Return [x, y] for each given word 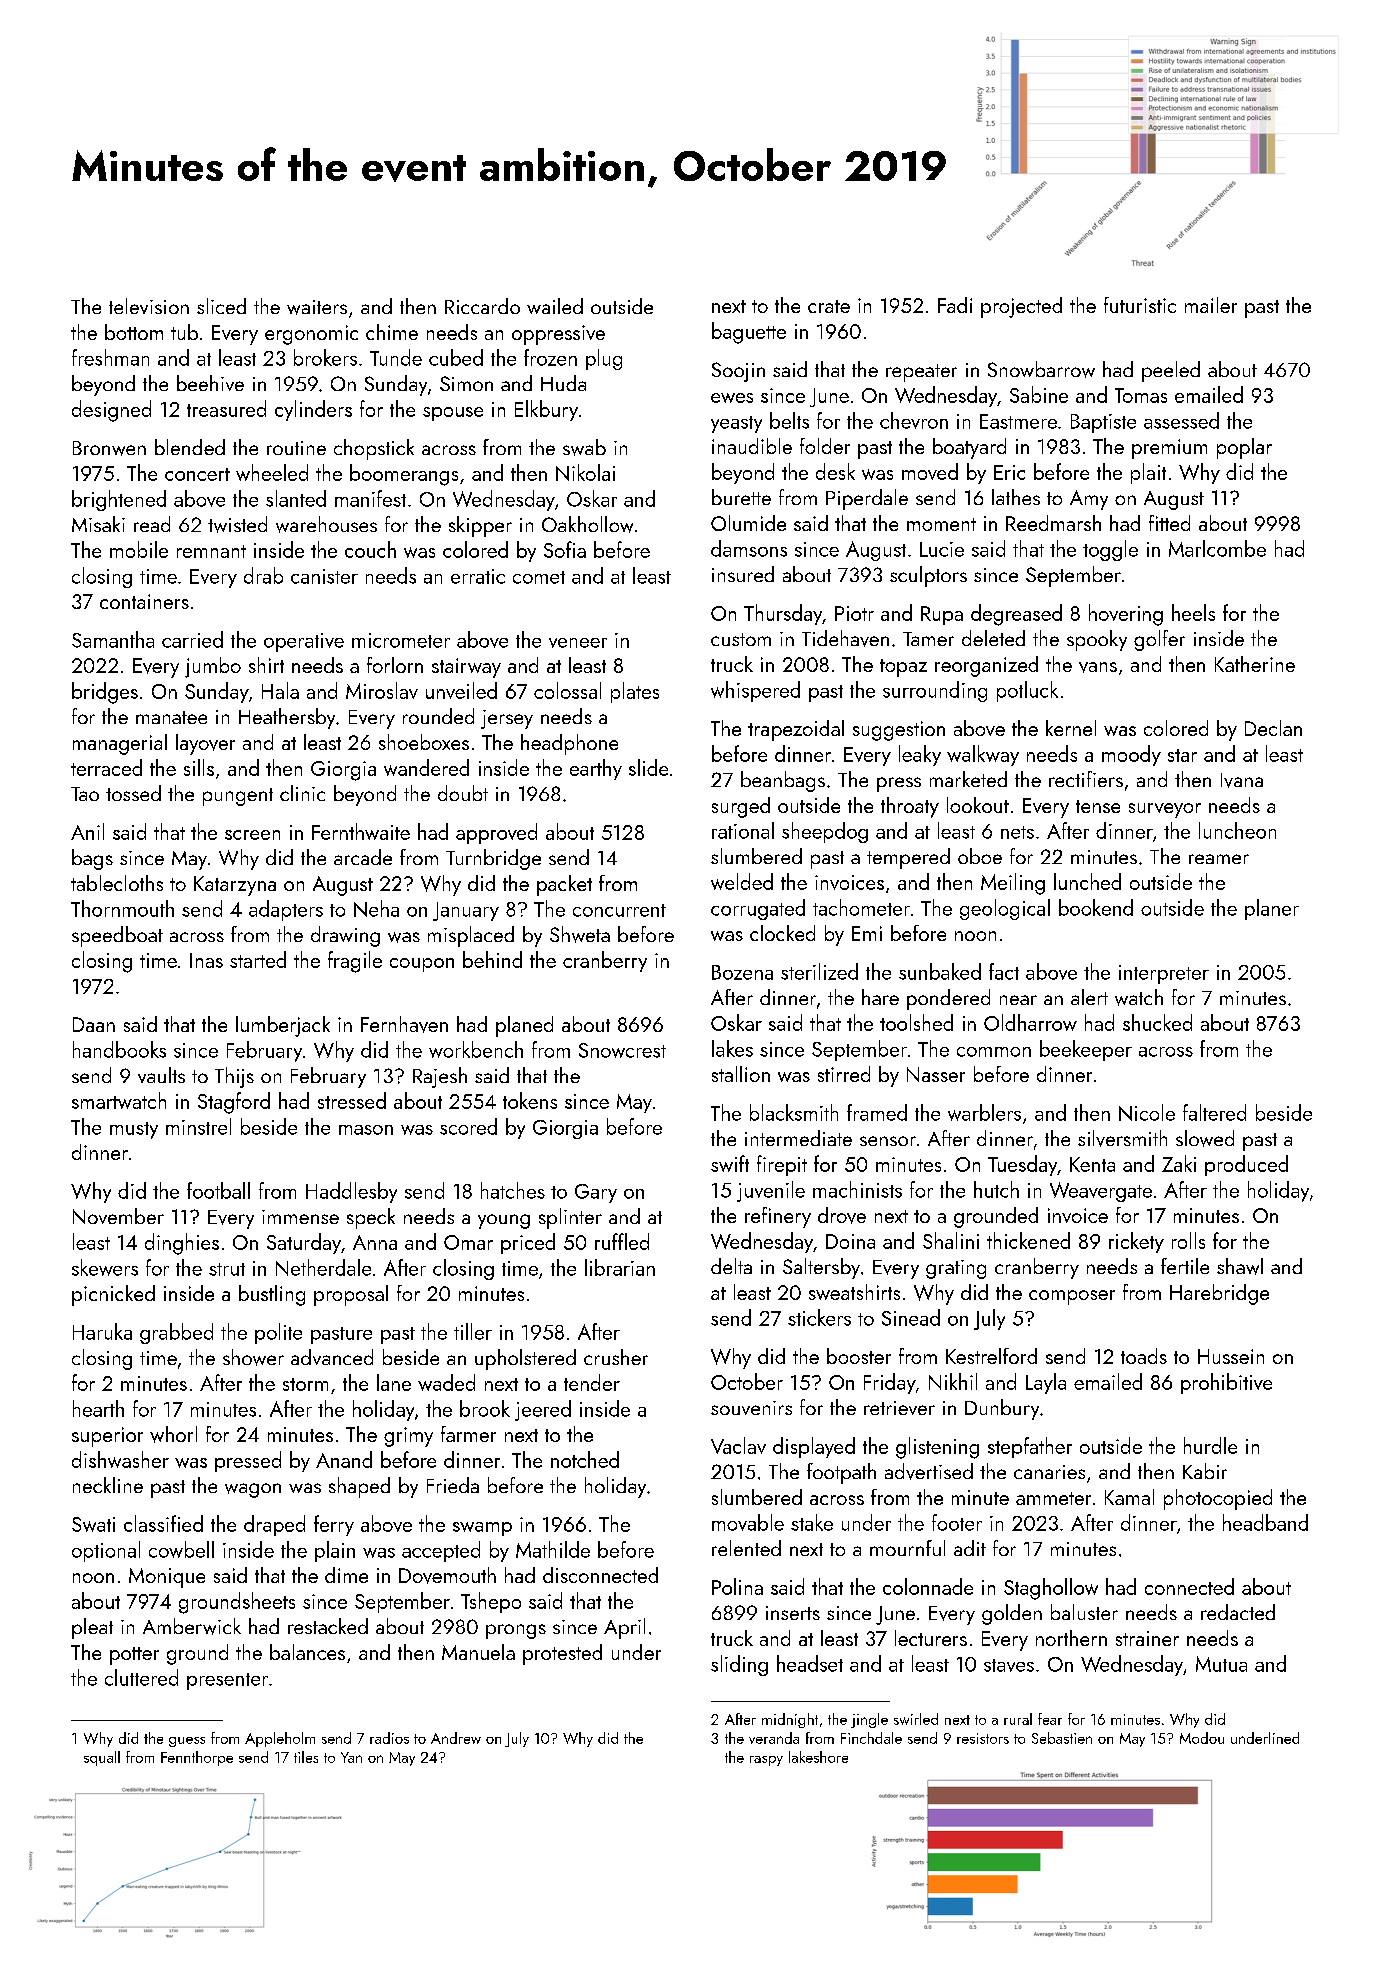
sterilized [819, 971]
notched [585, 1459]
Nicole [1147, 1112]
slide [648, 767]
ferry [334, 1525]
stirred [844, 1074]
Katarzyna [235, 886]
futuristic [1140, 305]
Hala [280, 690]
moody [1131, 755]
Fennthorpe [197, 1758]
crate [829, 306]
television [149, 306]
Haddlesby [351, 1192]
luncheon [1237, 830]
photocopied [1218, 1499]
